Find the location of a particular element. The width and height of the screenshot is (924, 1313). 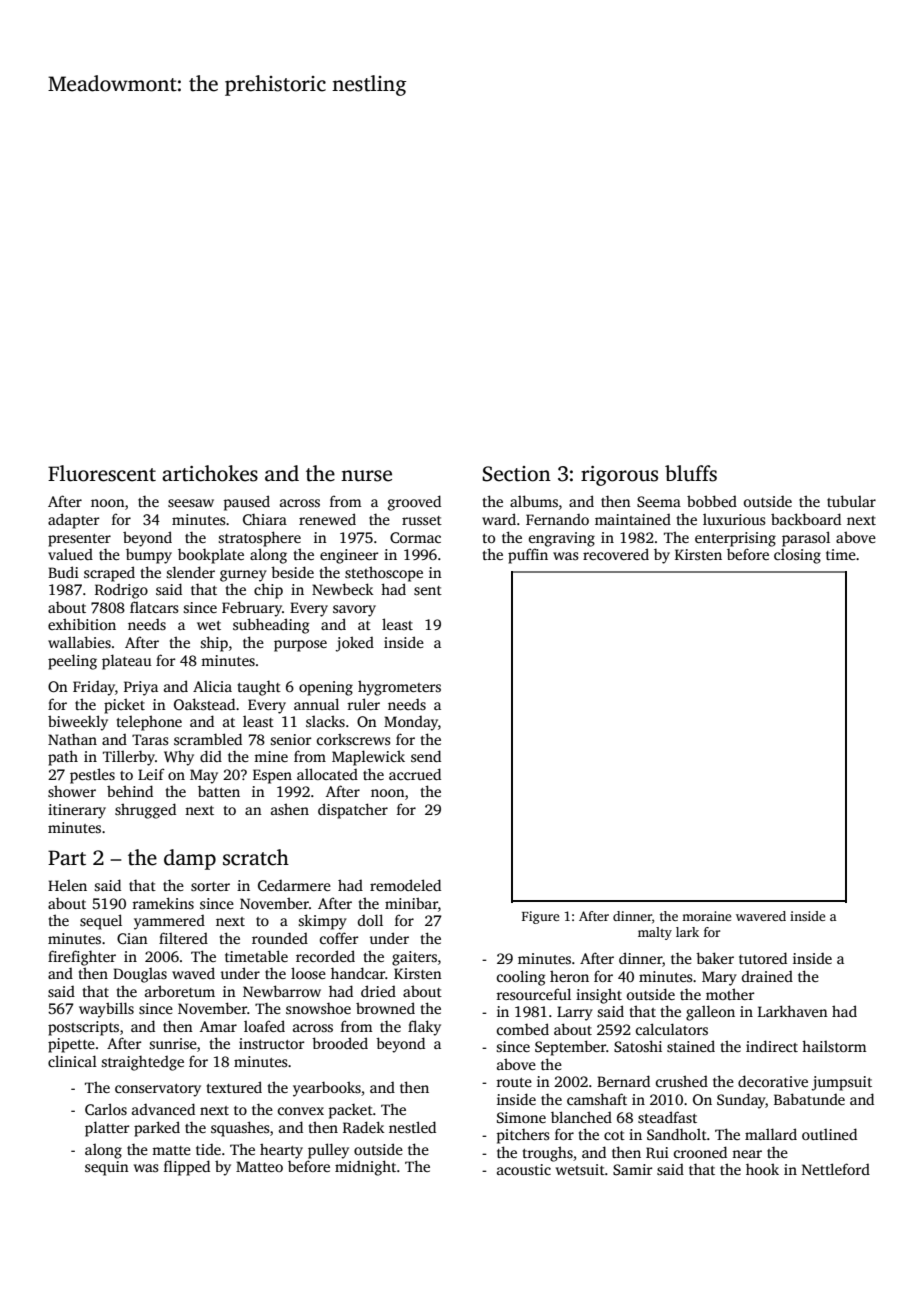

rounded is located at coordinates (280, 938).
